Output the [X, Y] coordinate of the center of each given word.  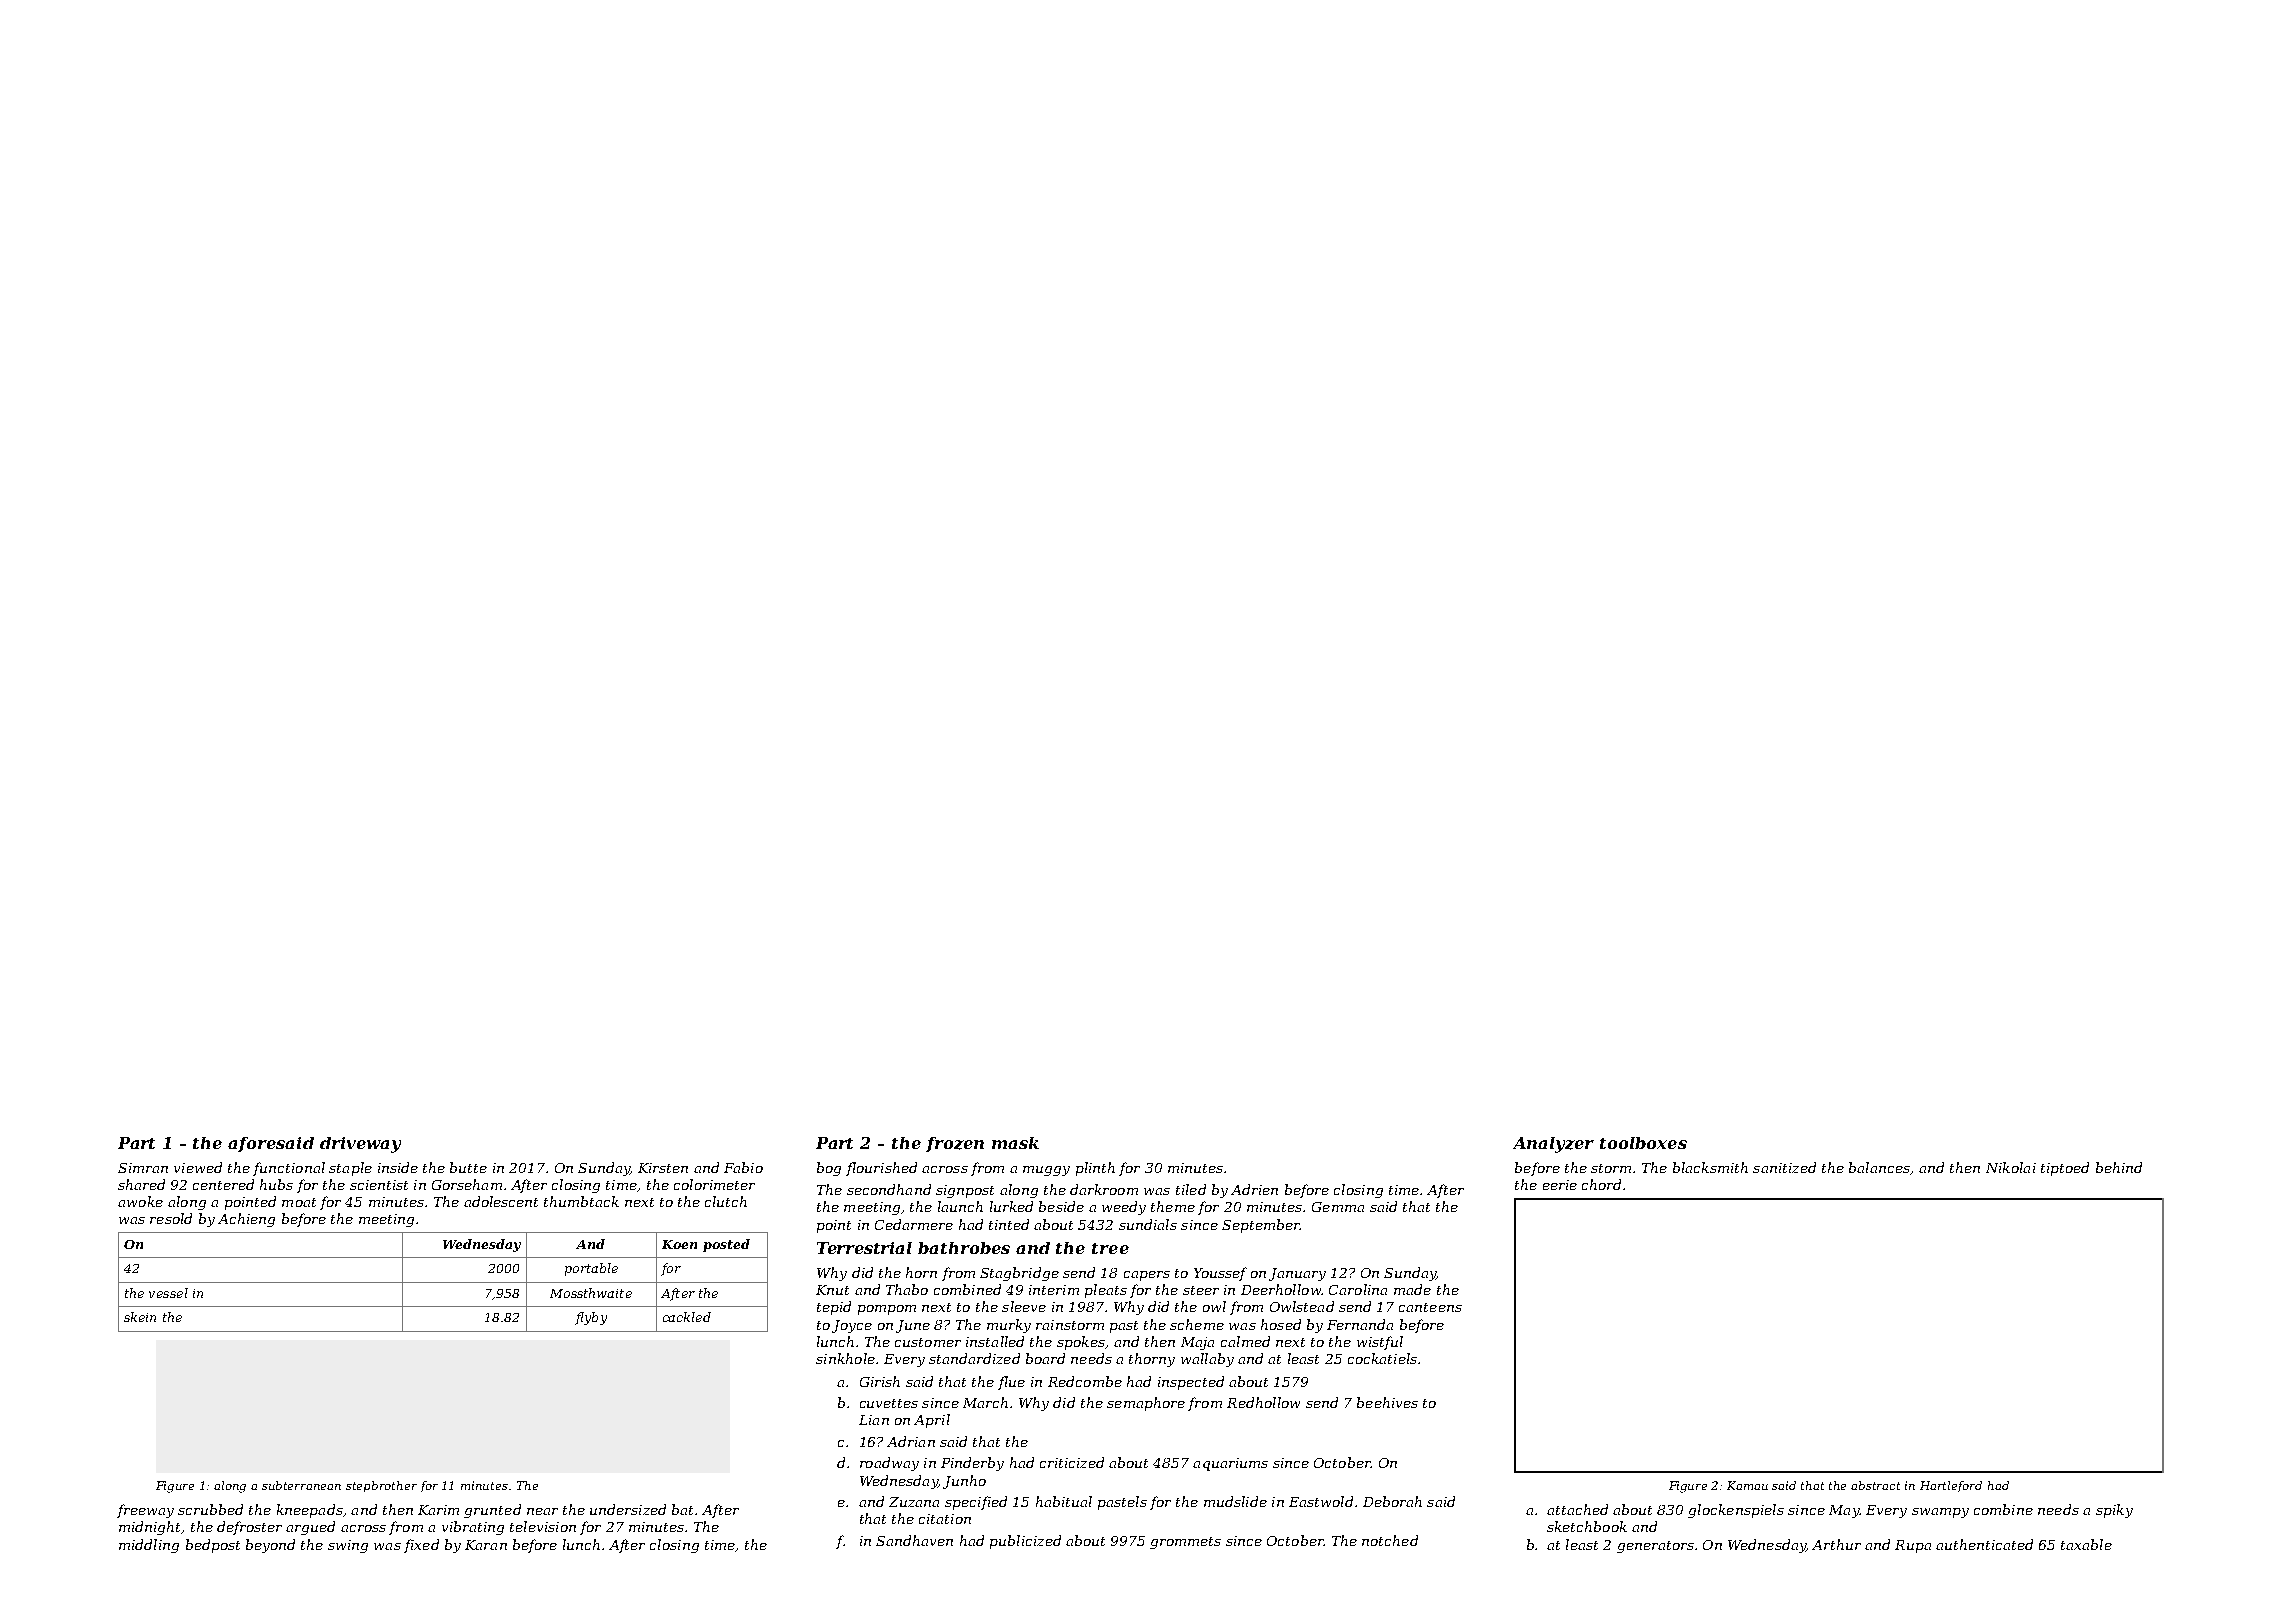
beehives [1387, 1402]
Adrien [1254, 1189]
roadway [889, 1464]
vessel [168, 1293]
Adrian [911, 1441]
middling [149, 1546]
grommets [1185, 1543]
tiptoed [2065, 1169]
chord [1601, 1184]
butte [468, 1167]
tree [1110, 1248]
